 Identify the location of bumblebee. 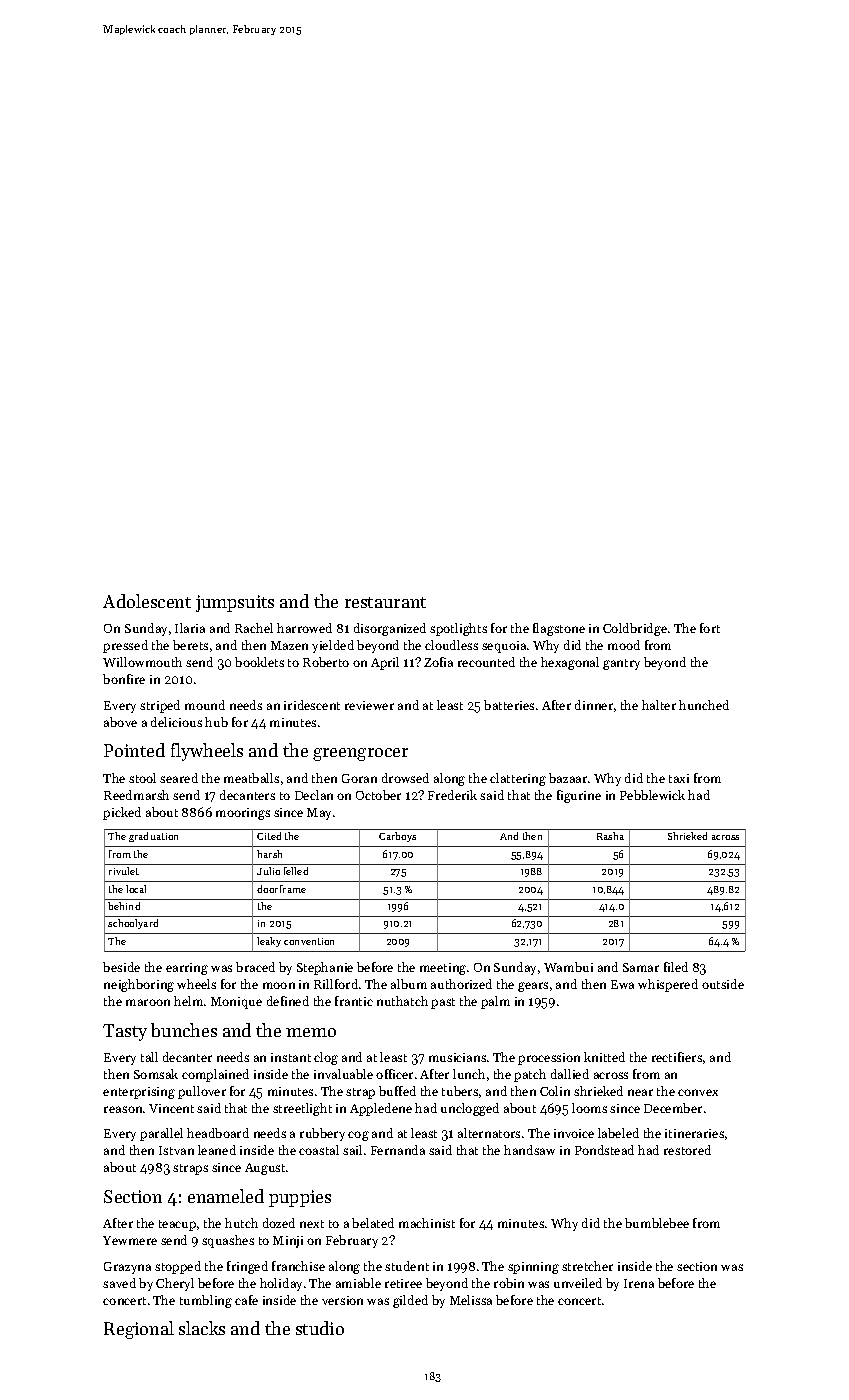
(657, 1223).
